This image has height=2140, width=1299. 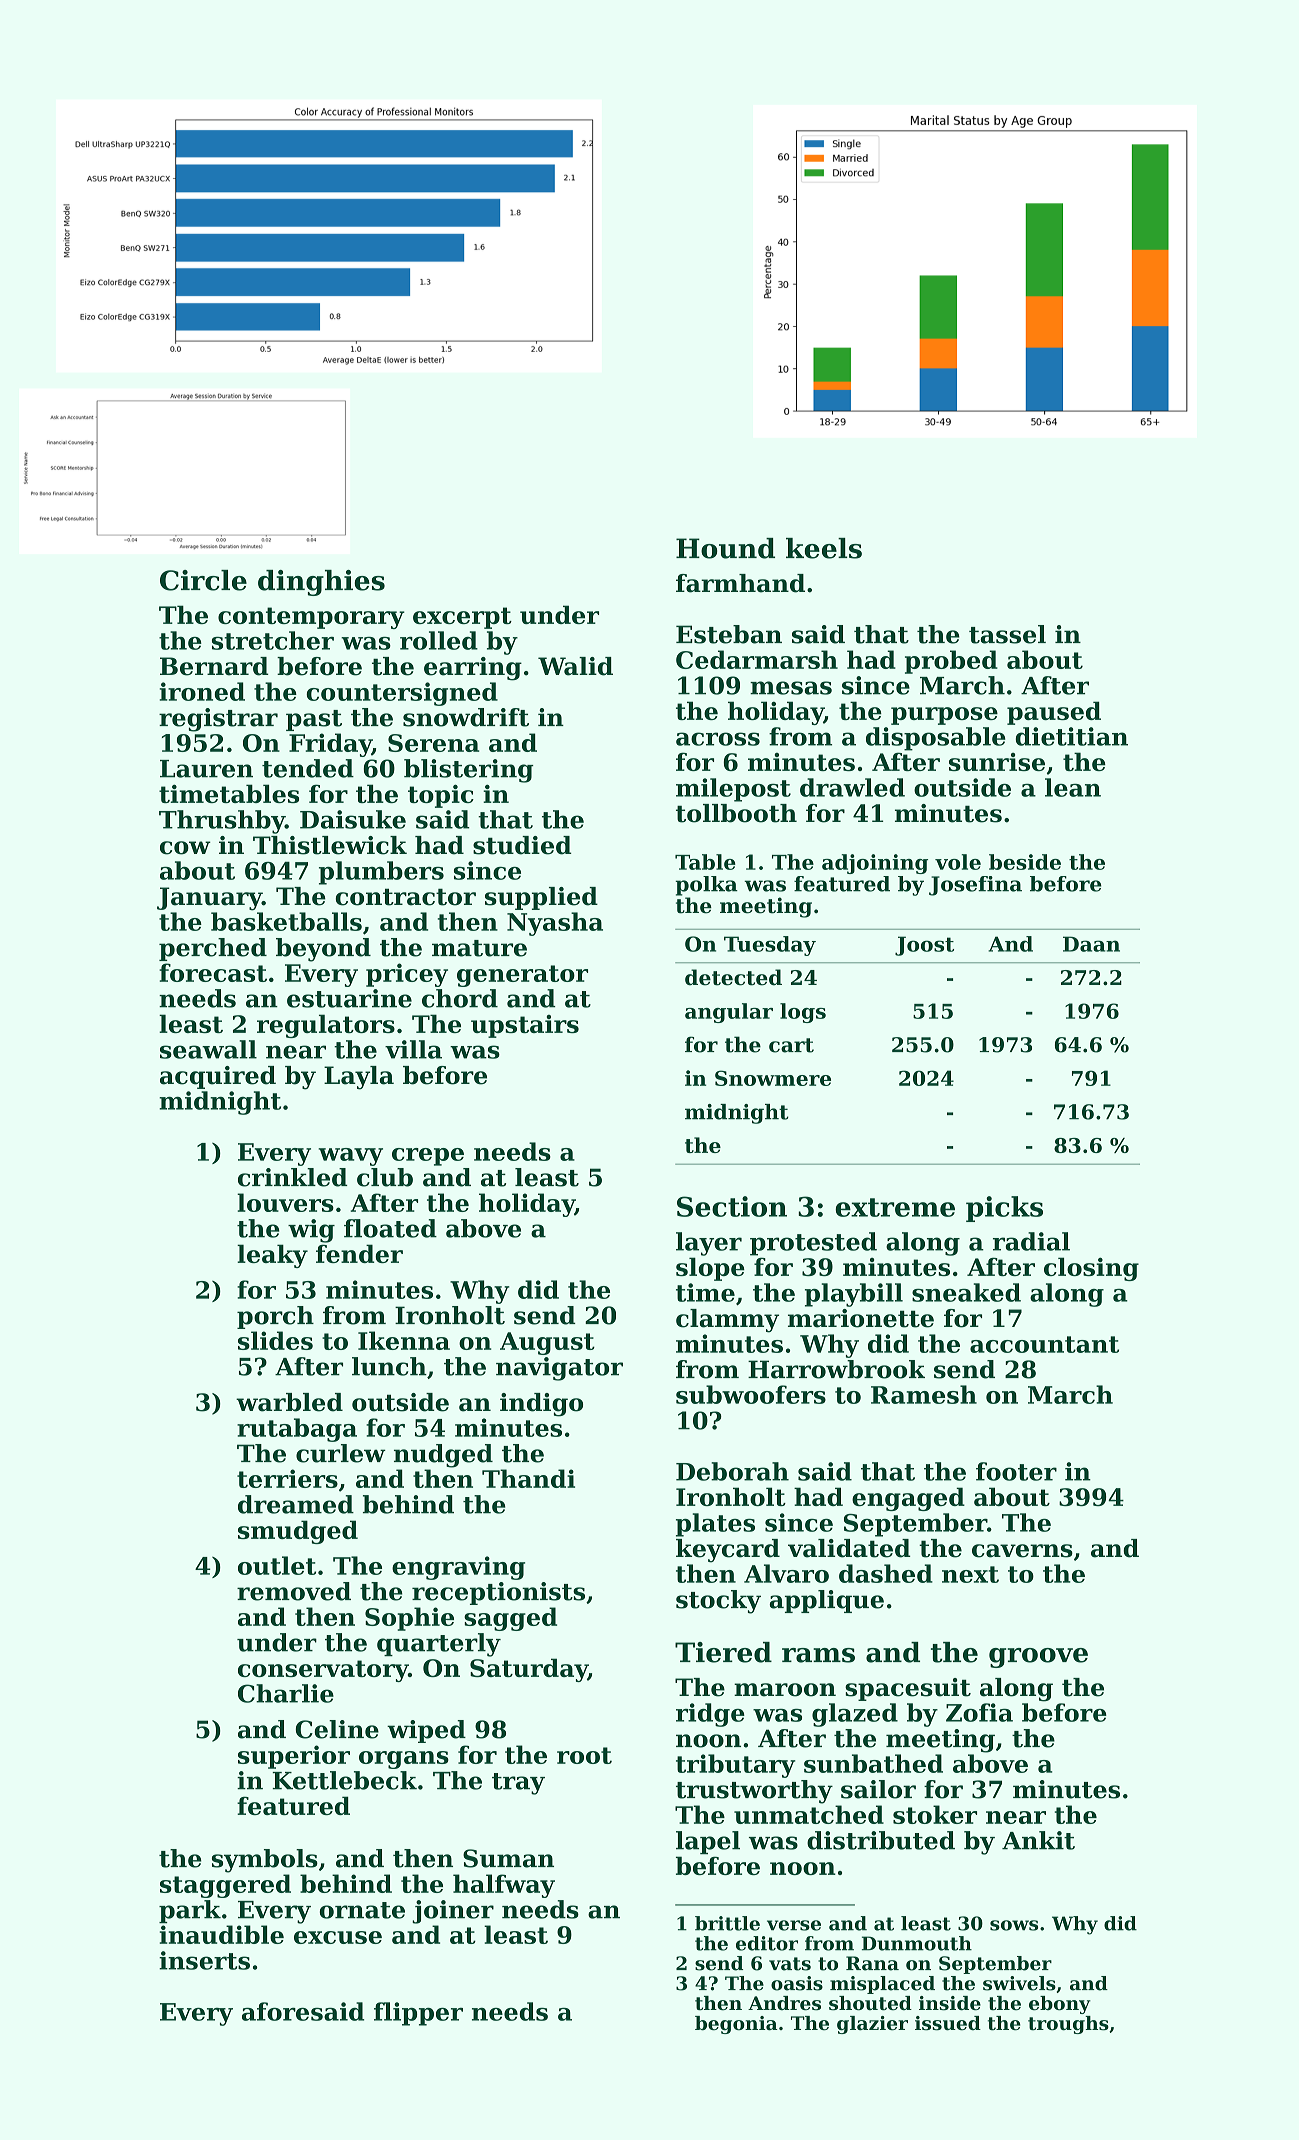 I want to click on glazier, so click(x=872, y=2025).
